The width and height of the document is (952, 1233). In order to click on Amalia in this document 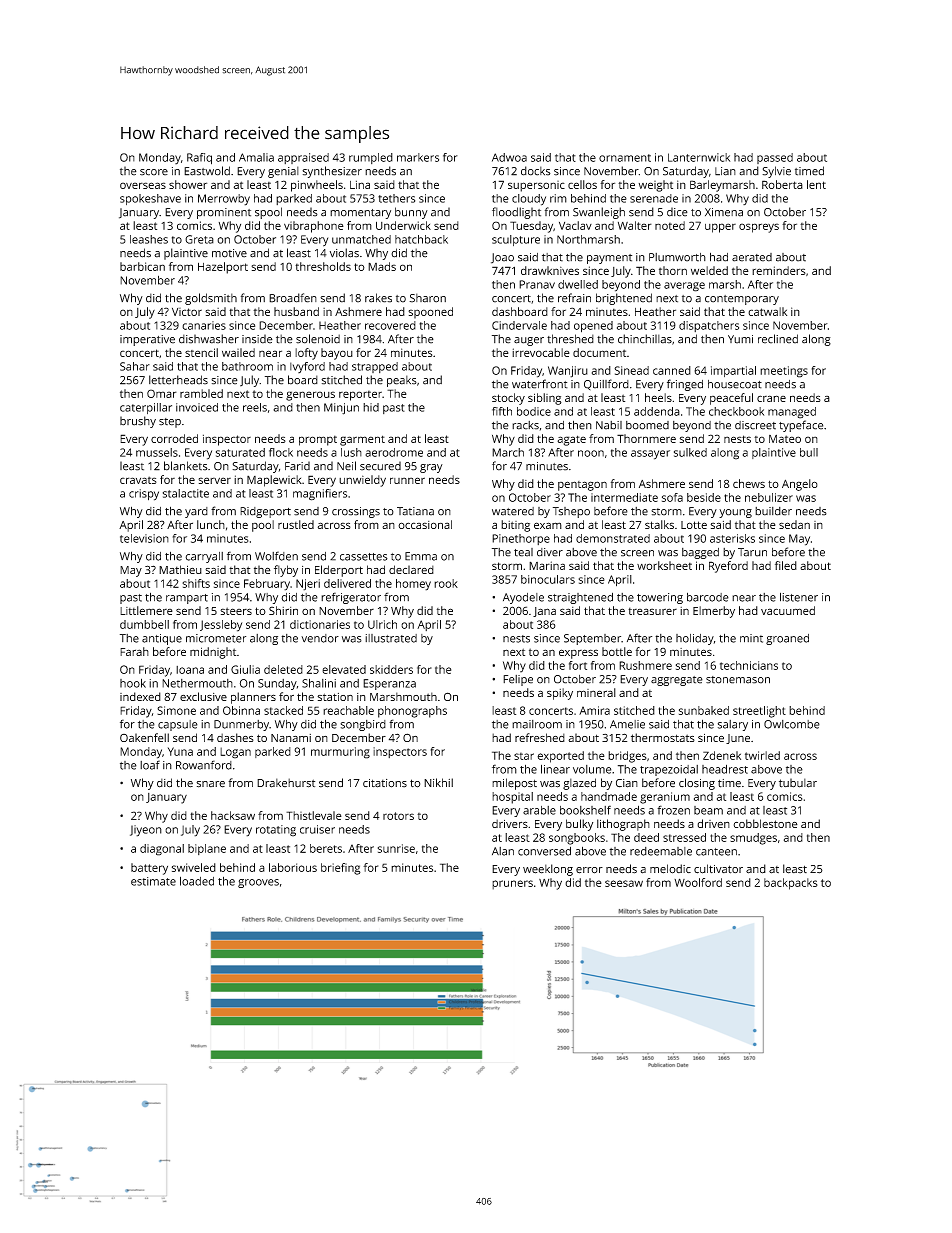, I will do `click(256, 157)`.
